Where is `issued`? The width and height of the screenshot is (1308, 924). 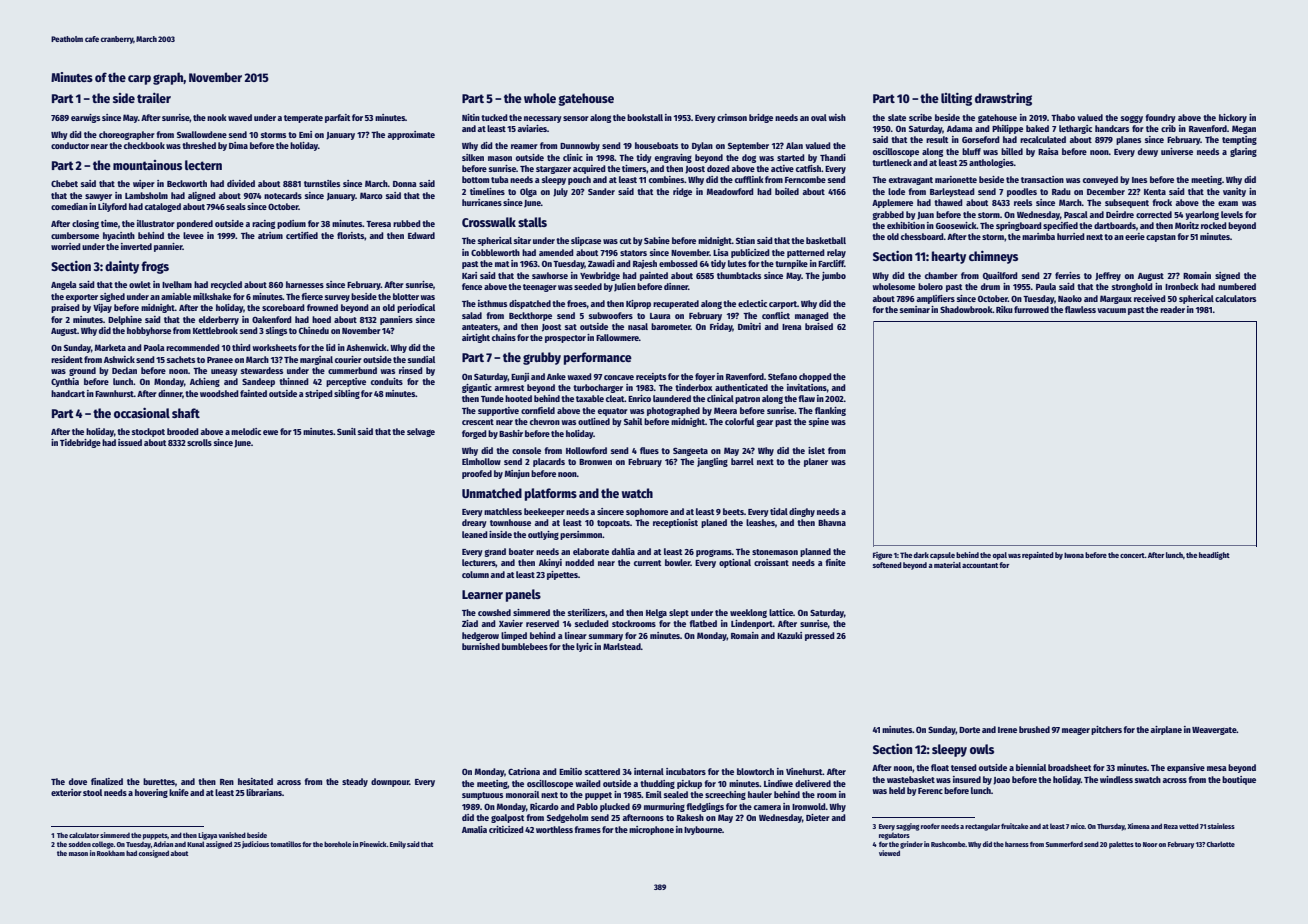
issued is located at coordinates (130, 442).
